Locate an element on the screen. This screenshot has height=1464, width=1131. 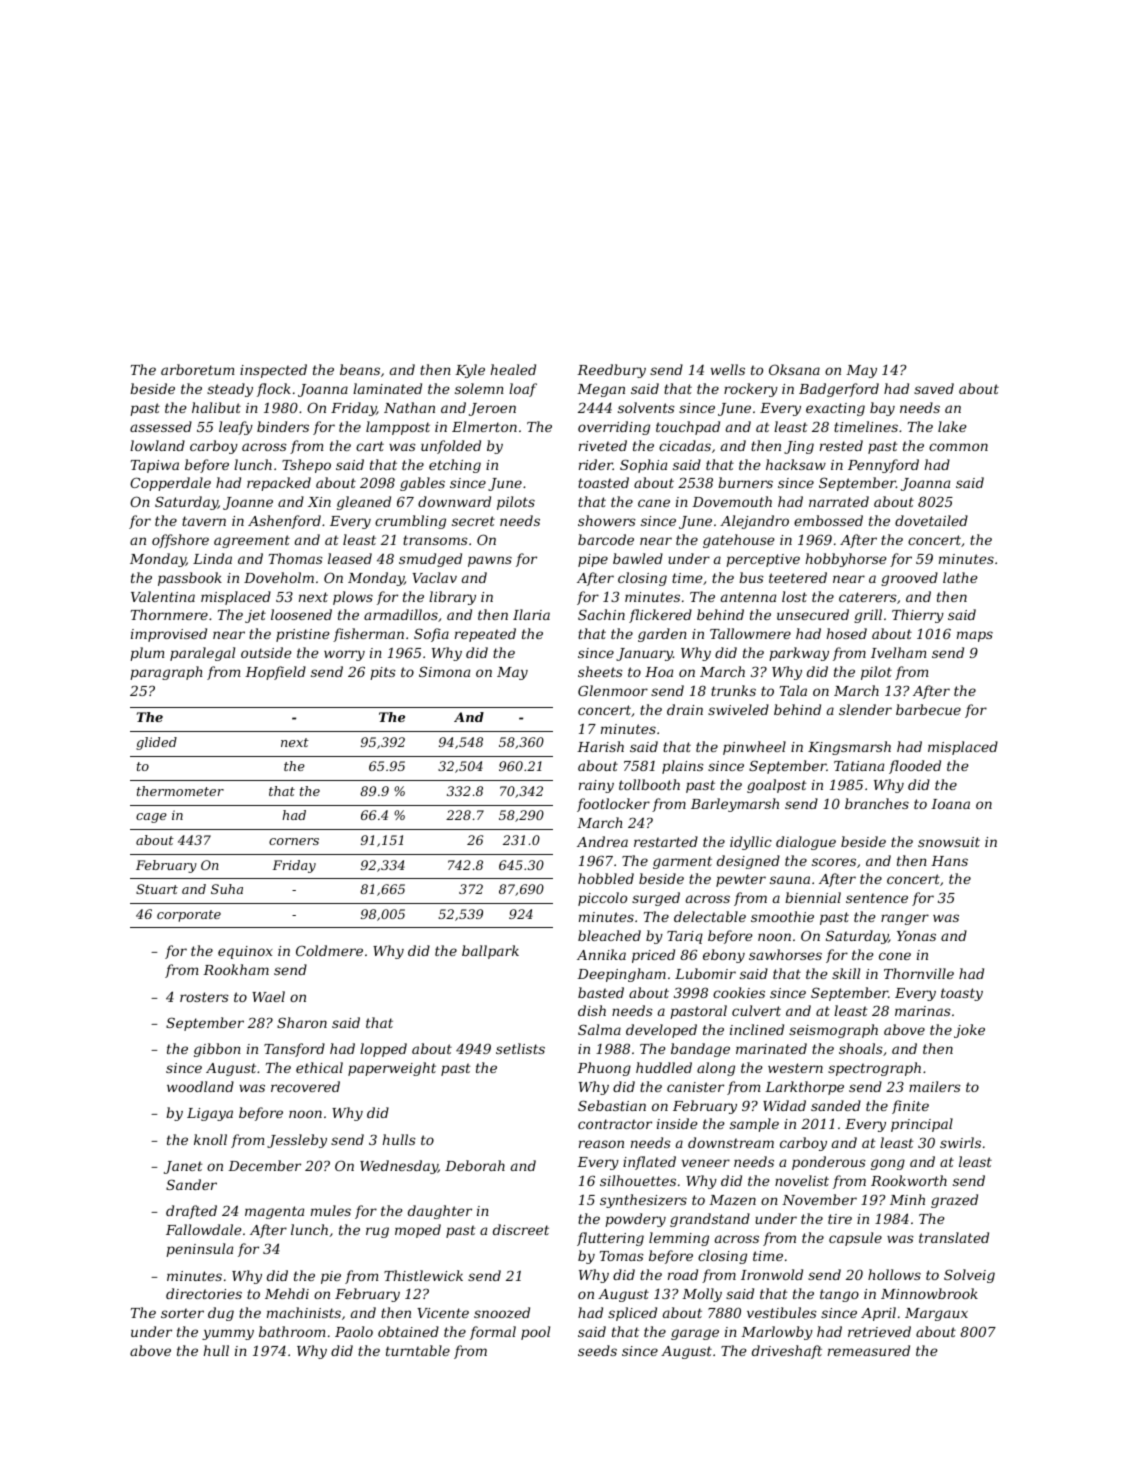
loaf is located at coordinates (523, 390).
